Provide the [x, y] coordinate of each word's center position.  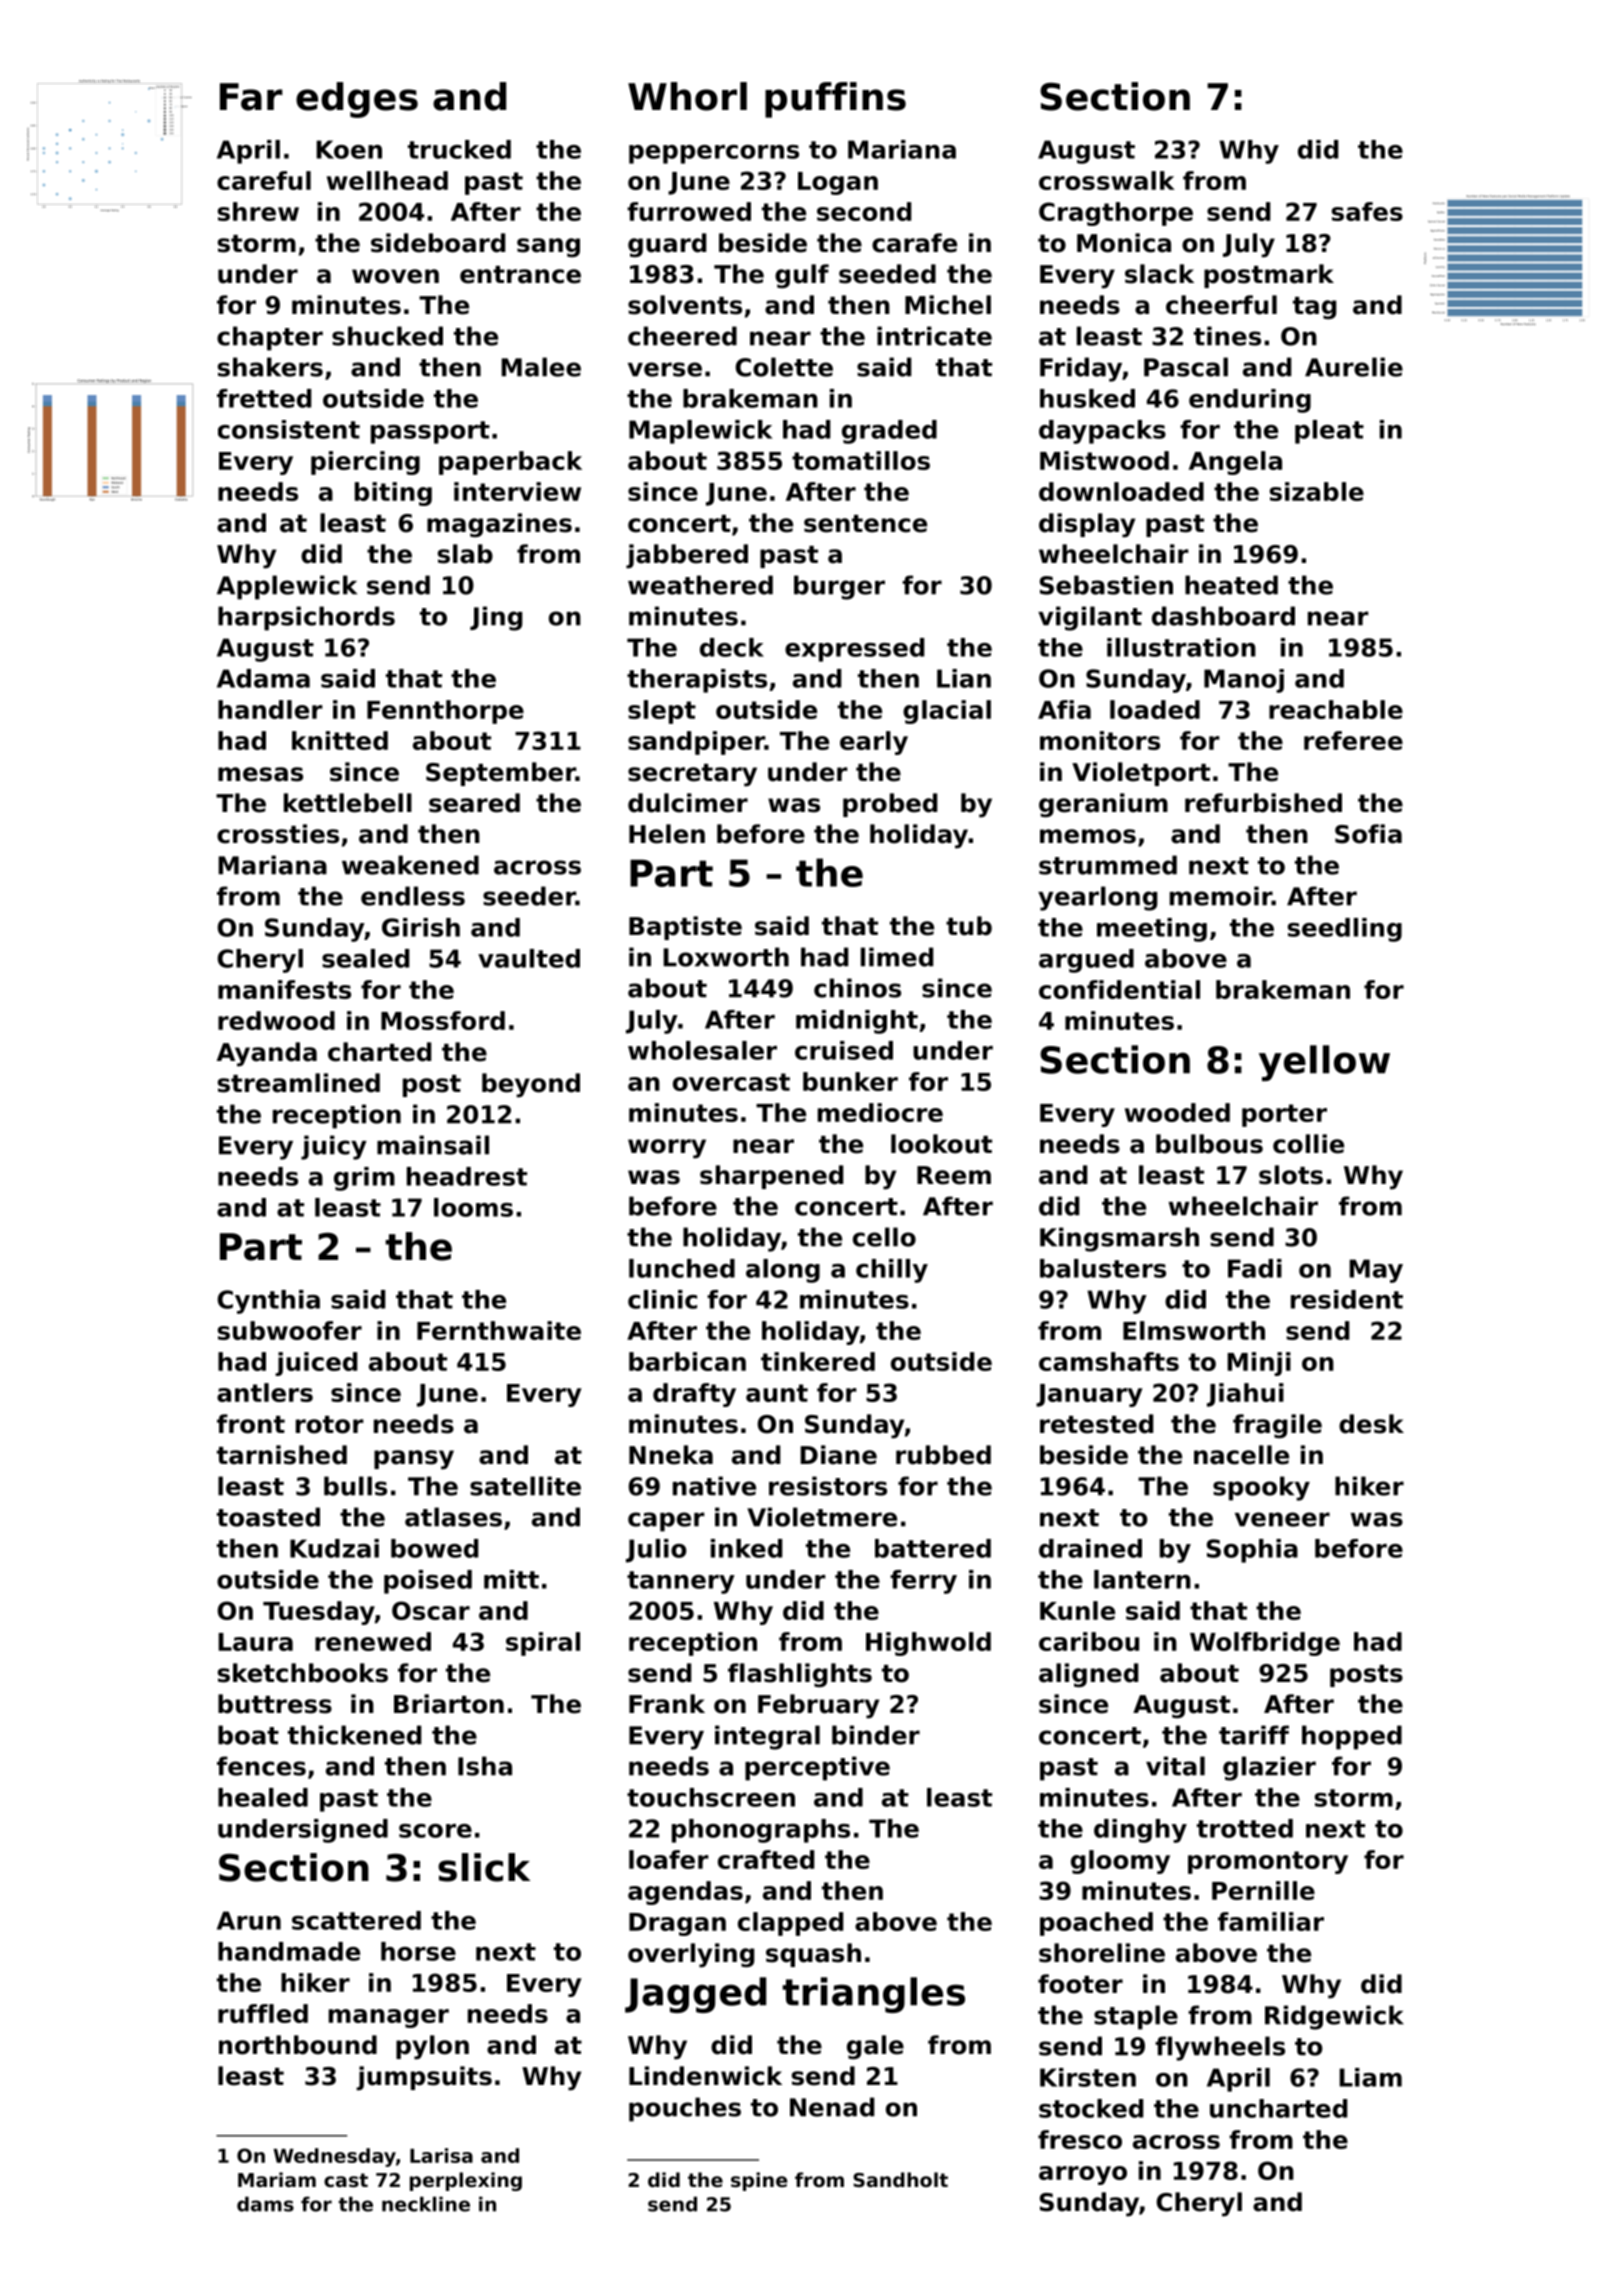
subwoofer [290, 1330]
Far [251, 97]
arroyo [1083, 2175]
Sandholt [900, 2179]
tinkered [818, 1361]
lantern [1142, 1579]
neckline [426, 2204]
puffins [835, 100]
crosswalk [1107, 180]
